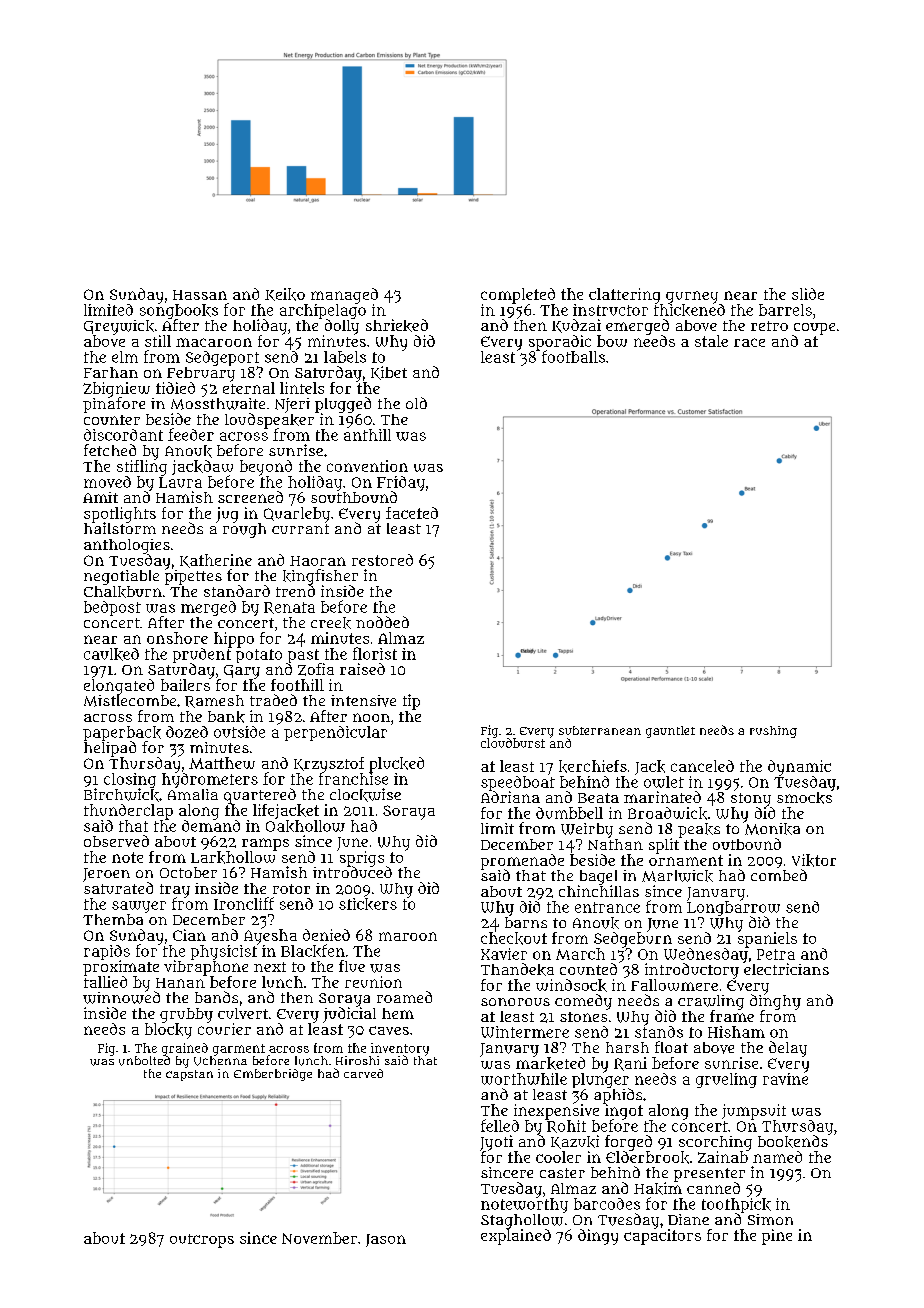  Describe the element at coordinates (202, 1241) in the document. I see `outcrops` at that location.
